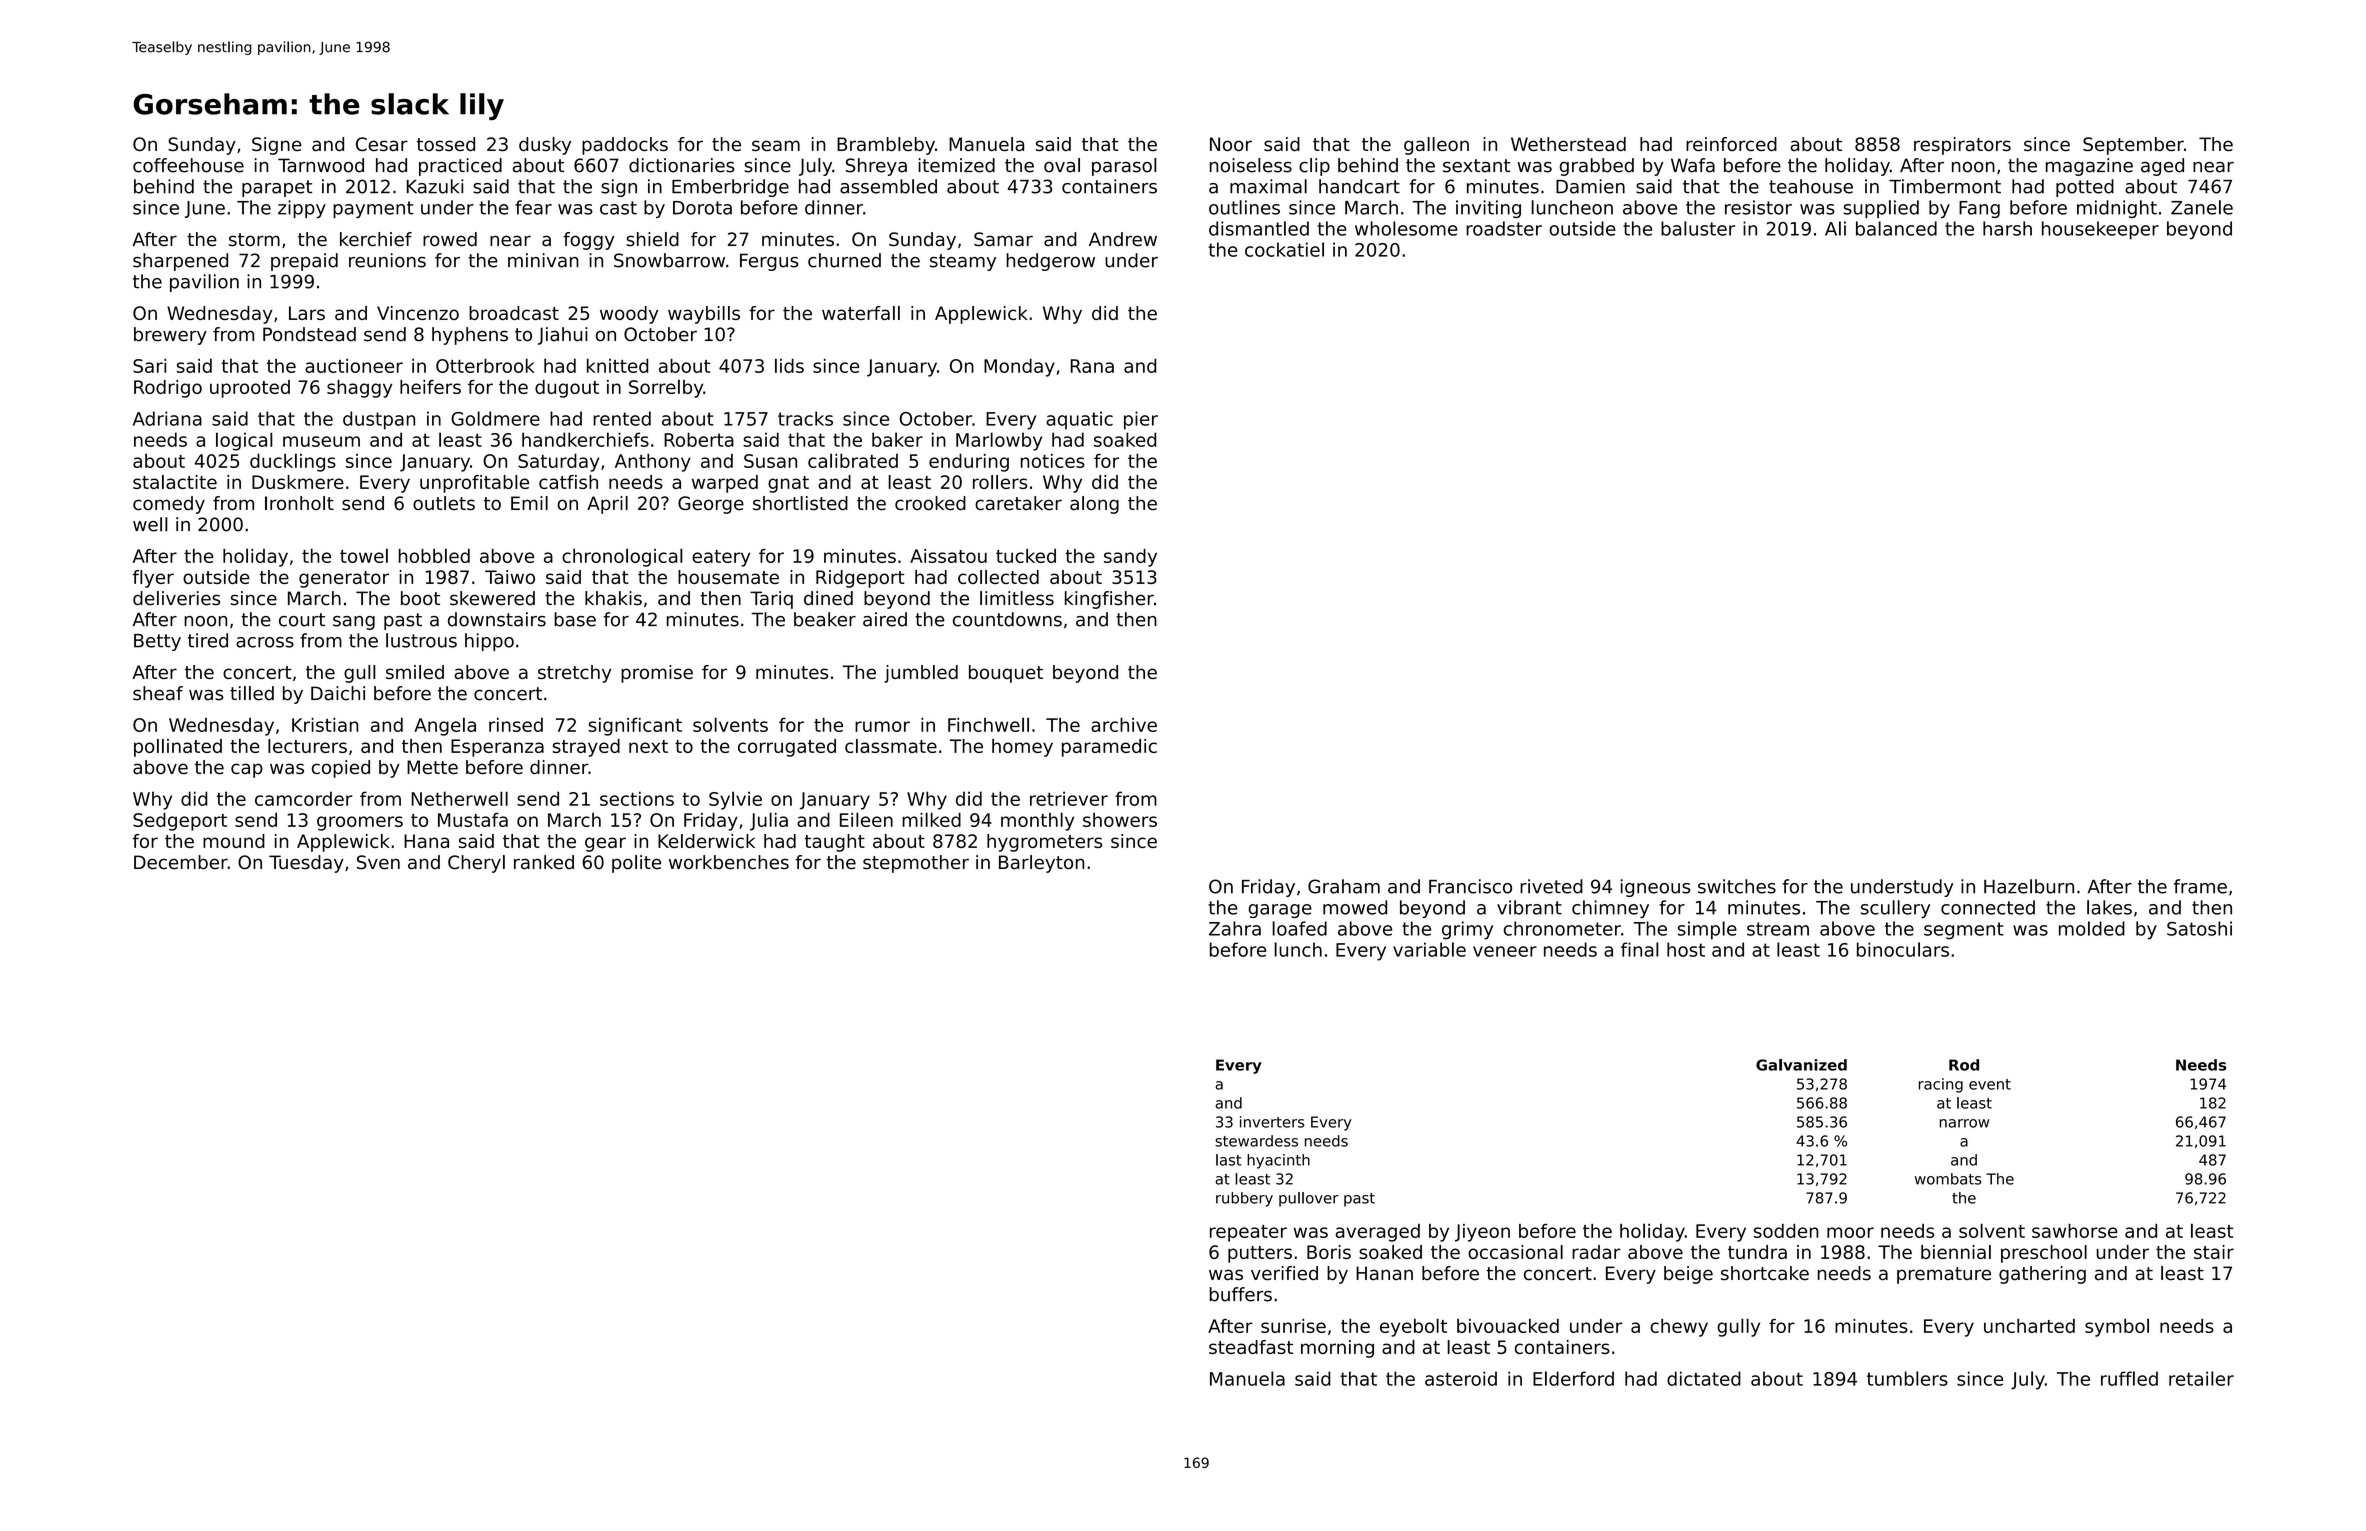 The width and height of the screenshot is (2366, 1531). Describe the element at coordinates (1707, 930) in the screenshot. I see `simple` at that location.
